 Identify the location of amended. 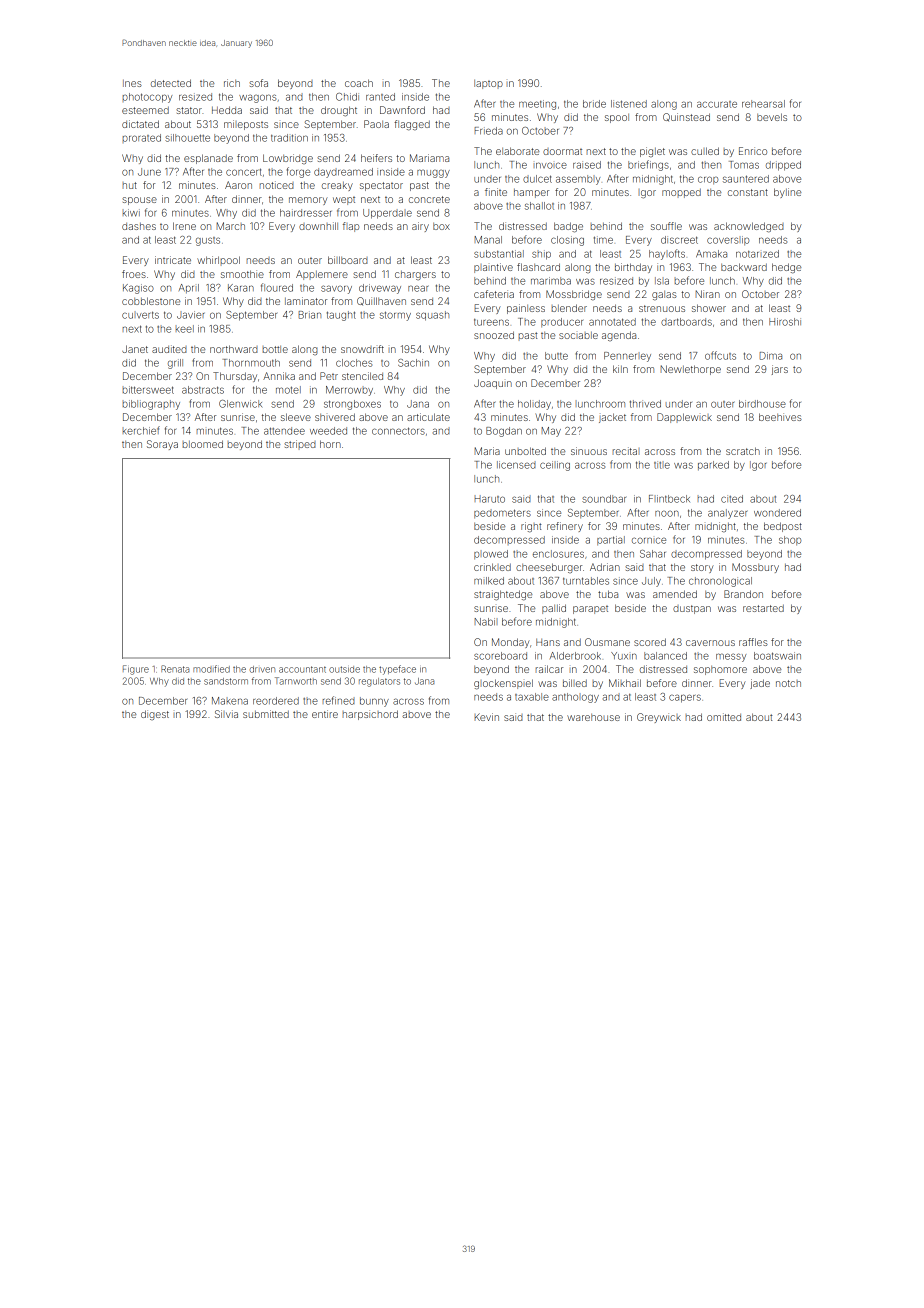
(675, 594).
